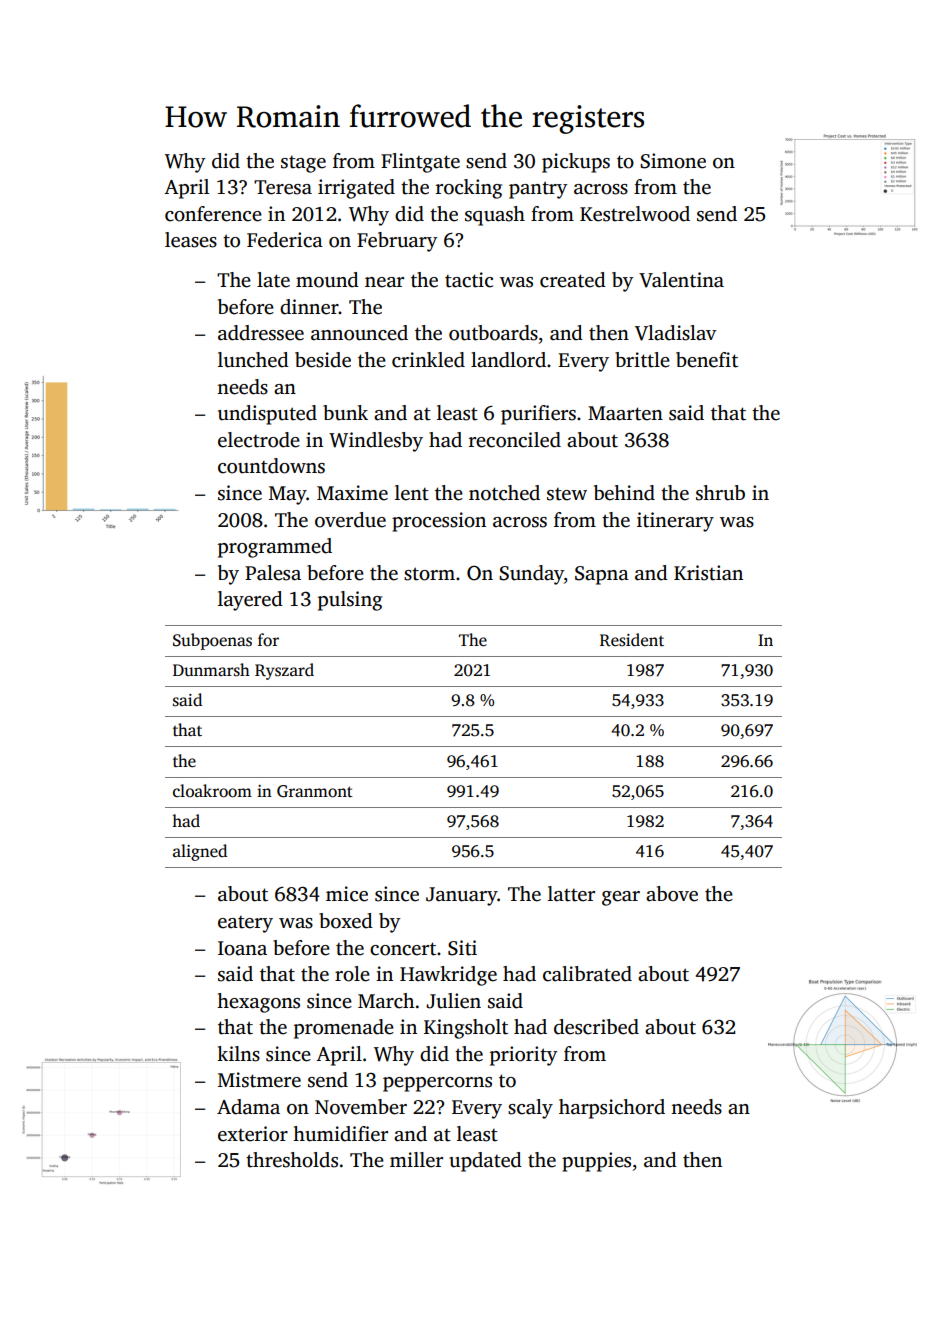  What do you see at coordinates (258, 1003) in the document?
I see `hexagons` at bounding box center [258, 1003].
